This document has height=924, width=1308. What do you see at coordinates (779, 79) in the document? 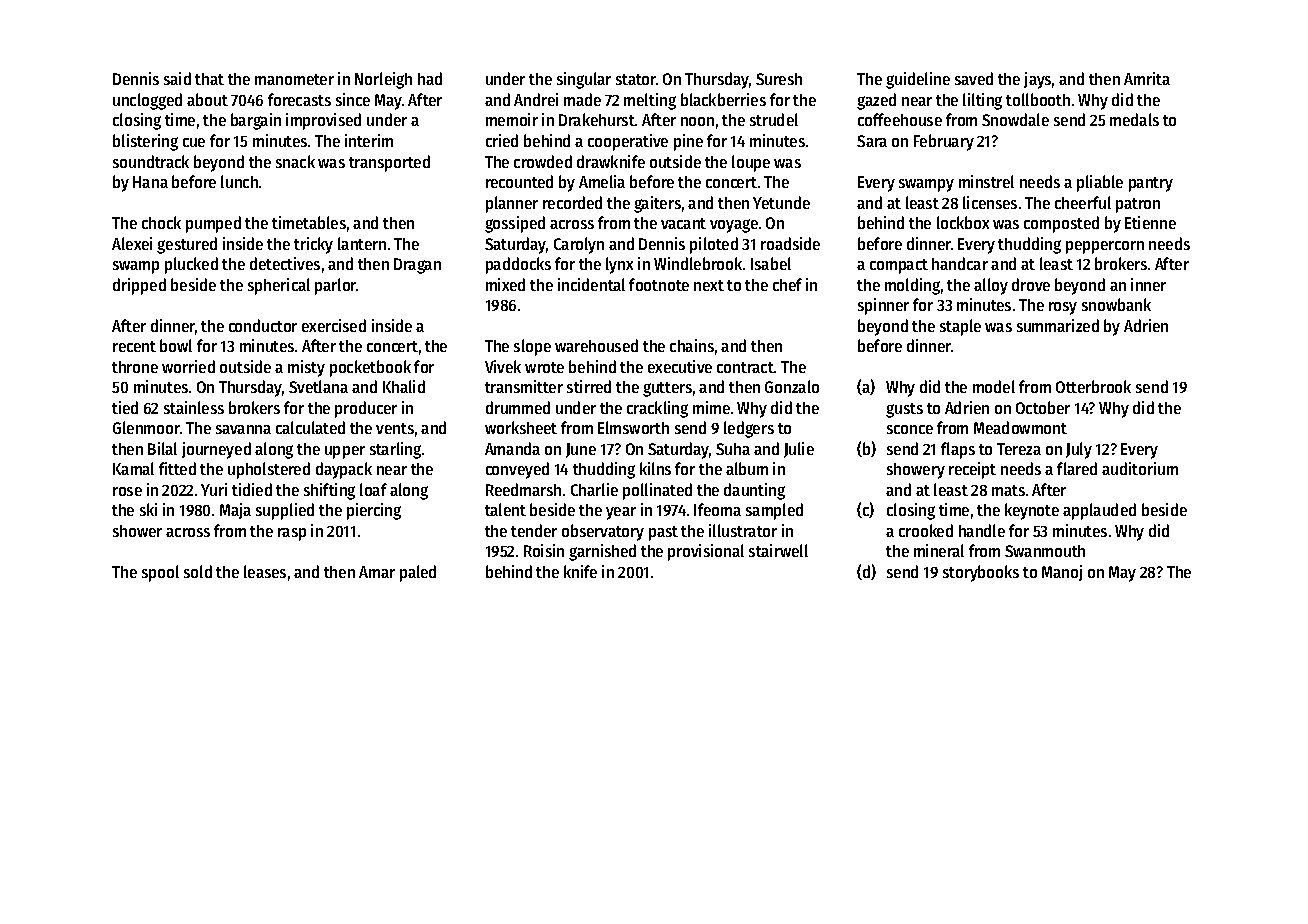
I see `Suresh` at bounding box center [779, 79].
